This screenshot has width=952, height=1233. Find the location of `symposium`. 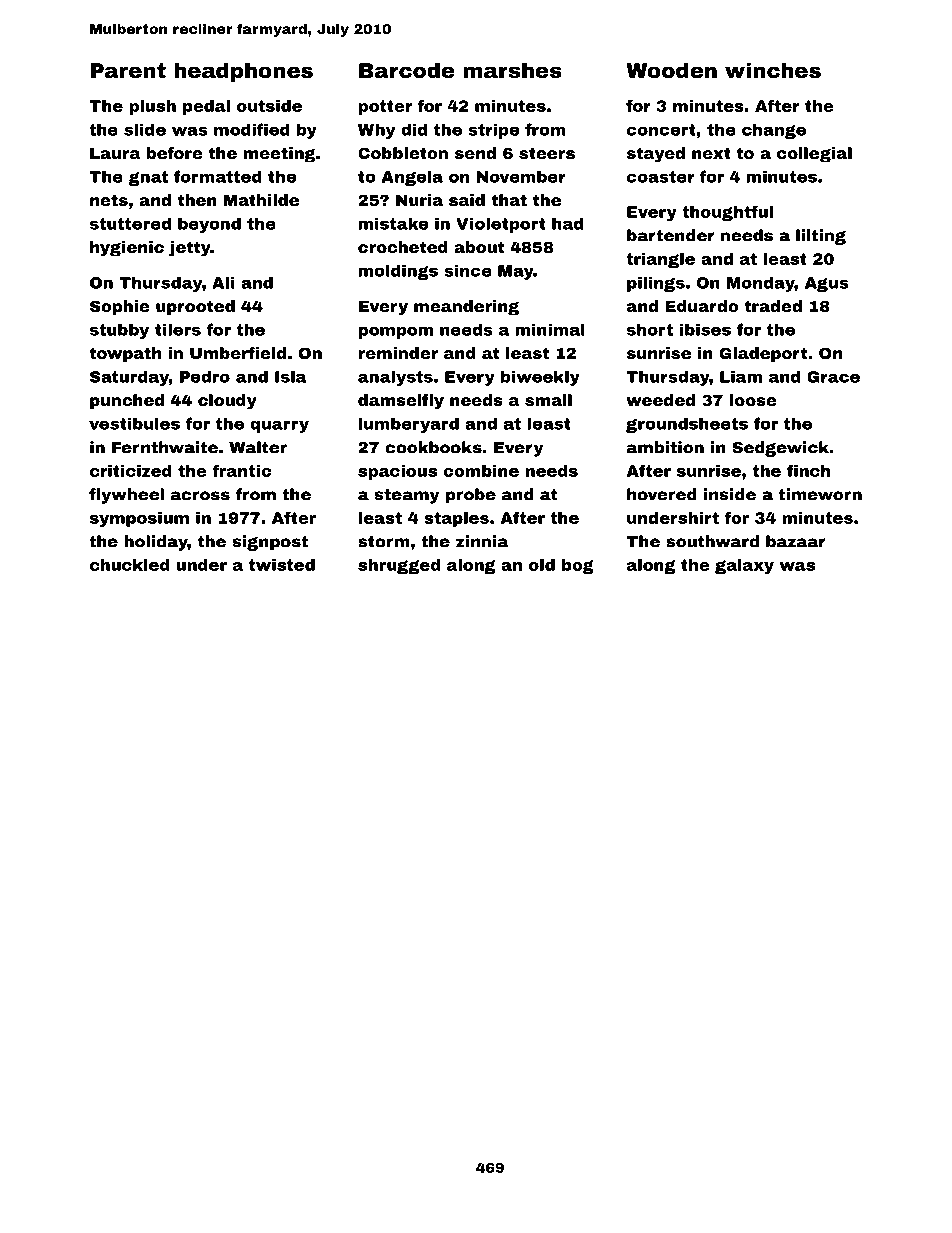

symposium is located at coordinates (139, 519).
